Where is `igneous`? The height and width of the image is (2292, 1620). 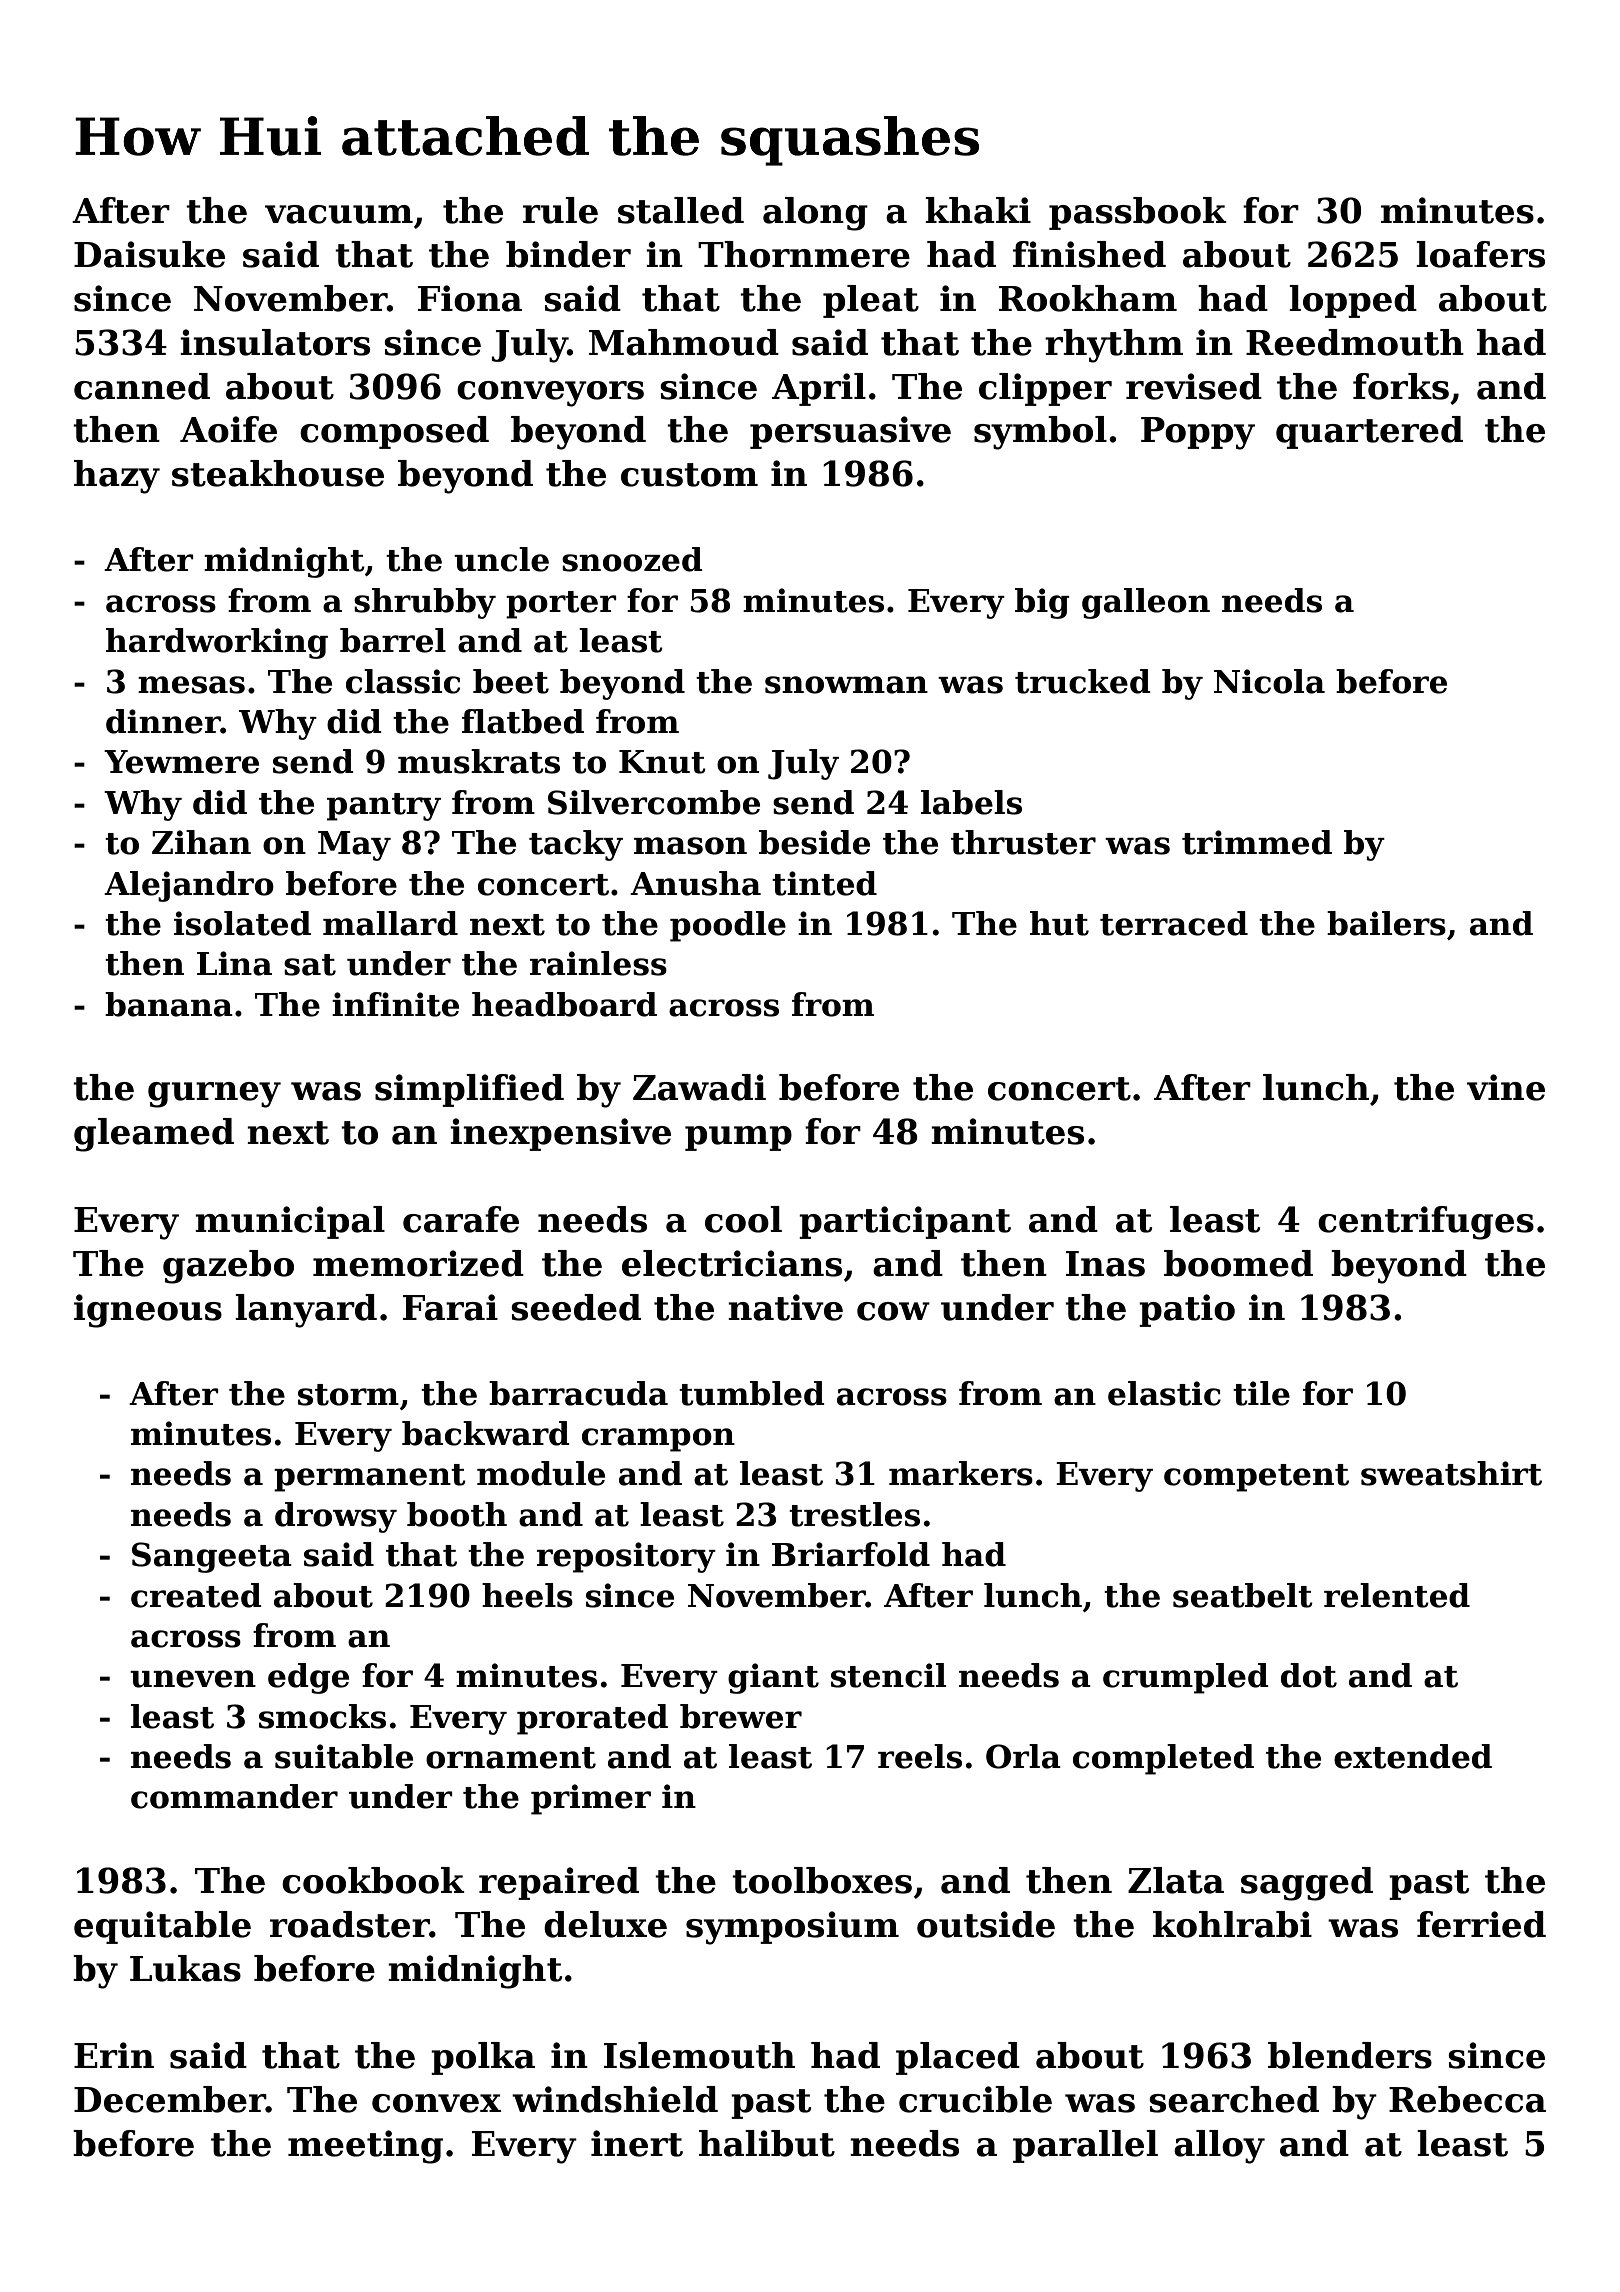 igneous is located at coordinates (148, 1311).
